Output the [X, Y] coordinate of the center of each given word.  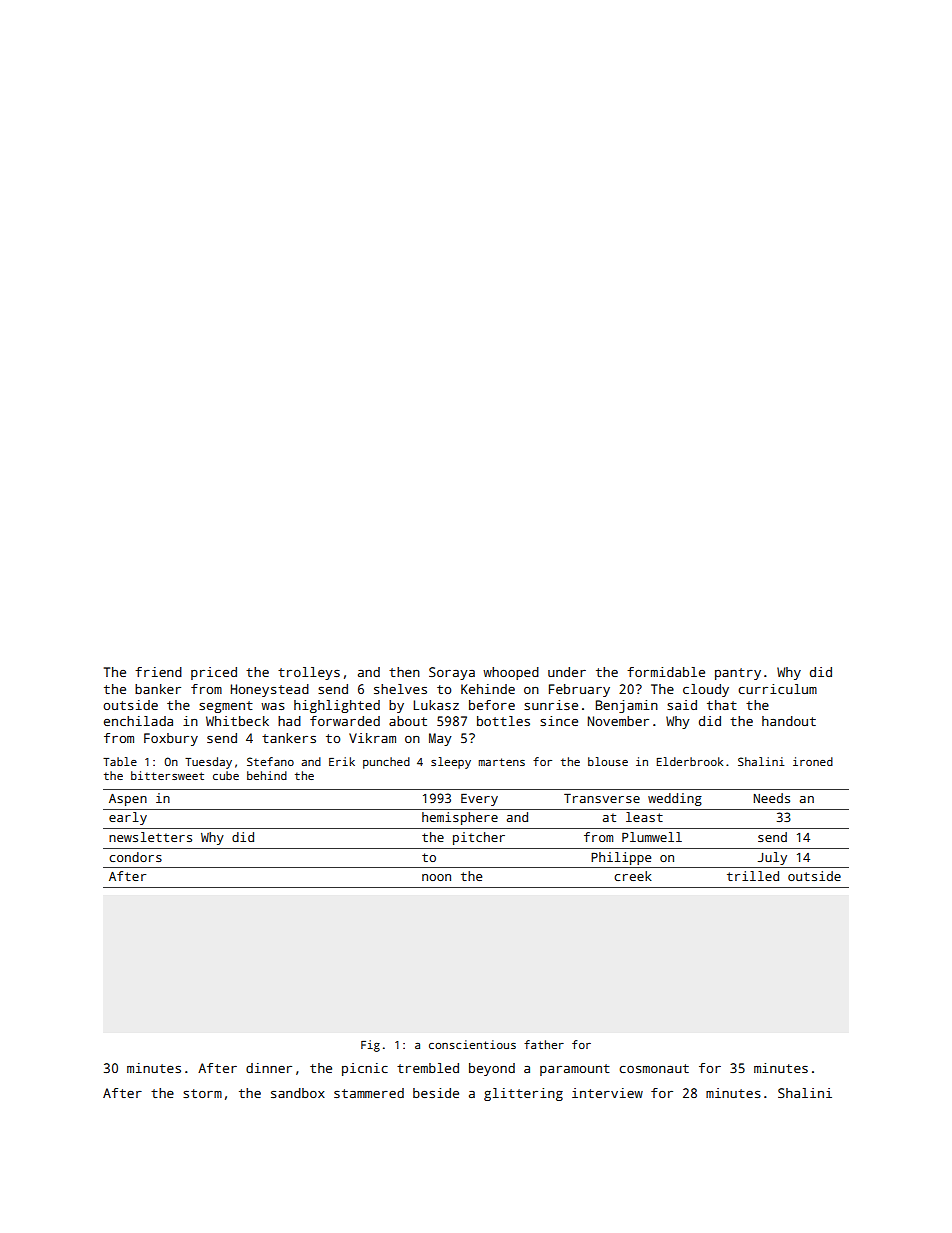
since [559, 721]
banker [158, 689]
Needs [772, 798]
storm [202, 1093]
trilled [753, 876]
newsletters [150, 837]
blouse [608, 761]
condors [135, 857]
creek [633, 876]
